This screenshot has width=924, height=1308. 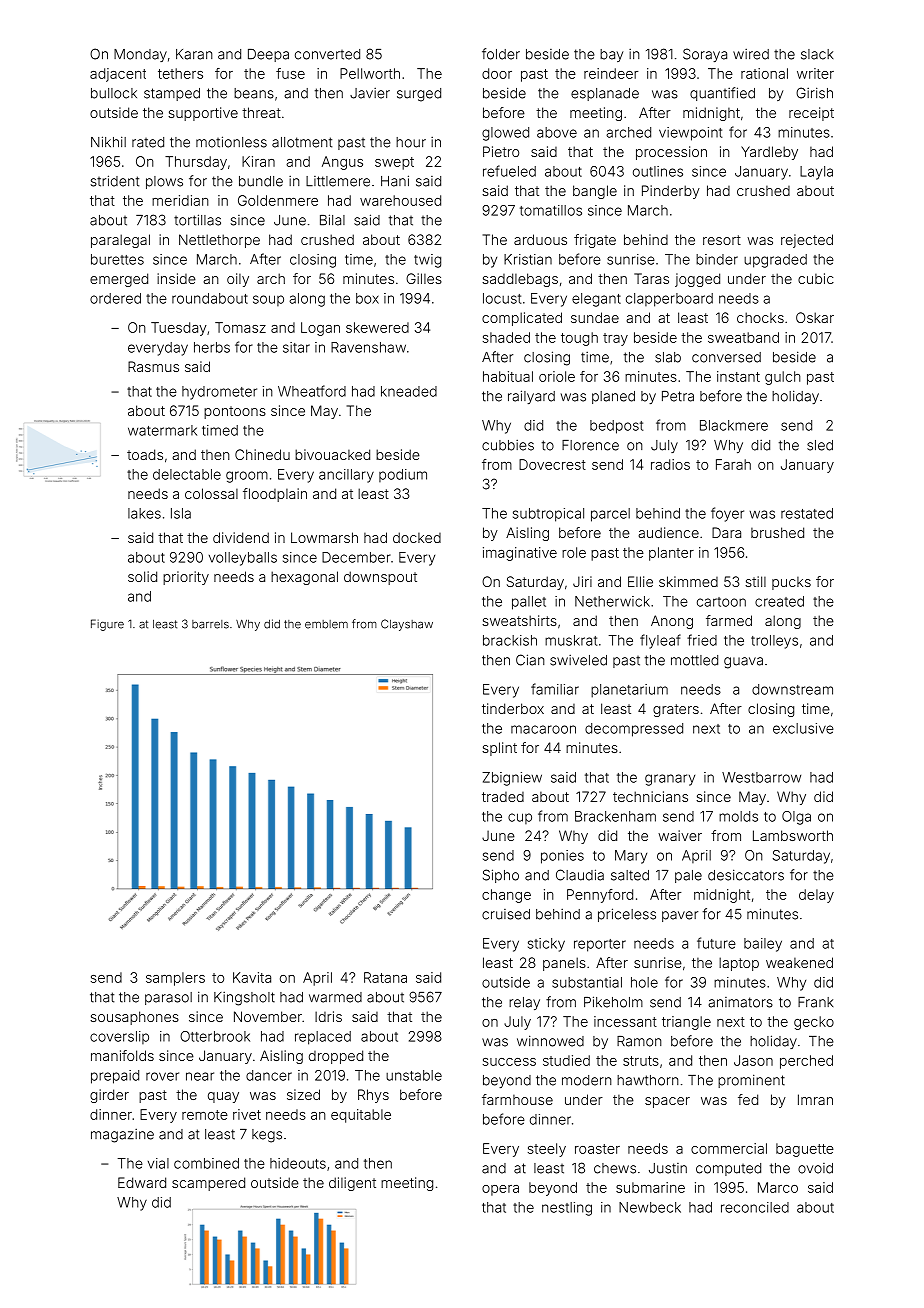 I want to click on laptop, so click(x=739, y=964).
